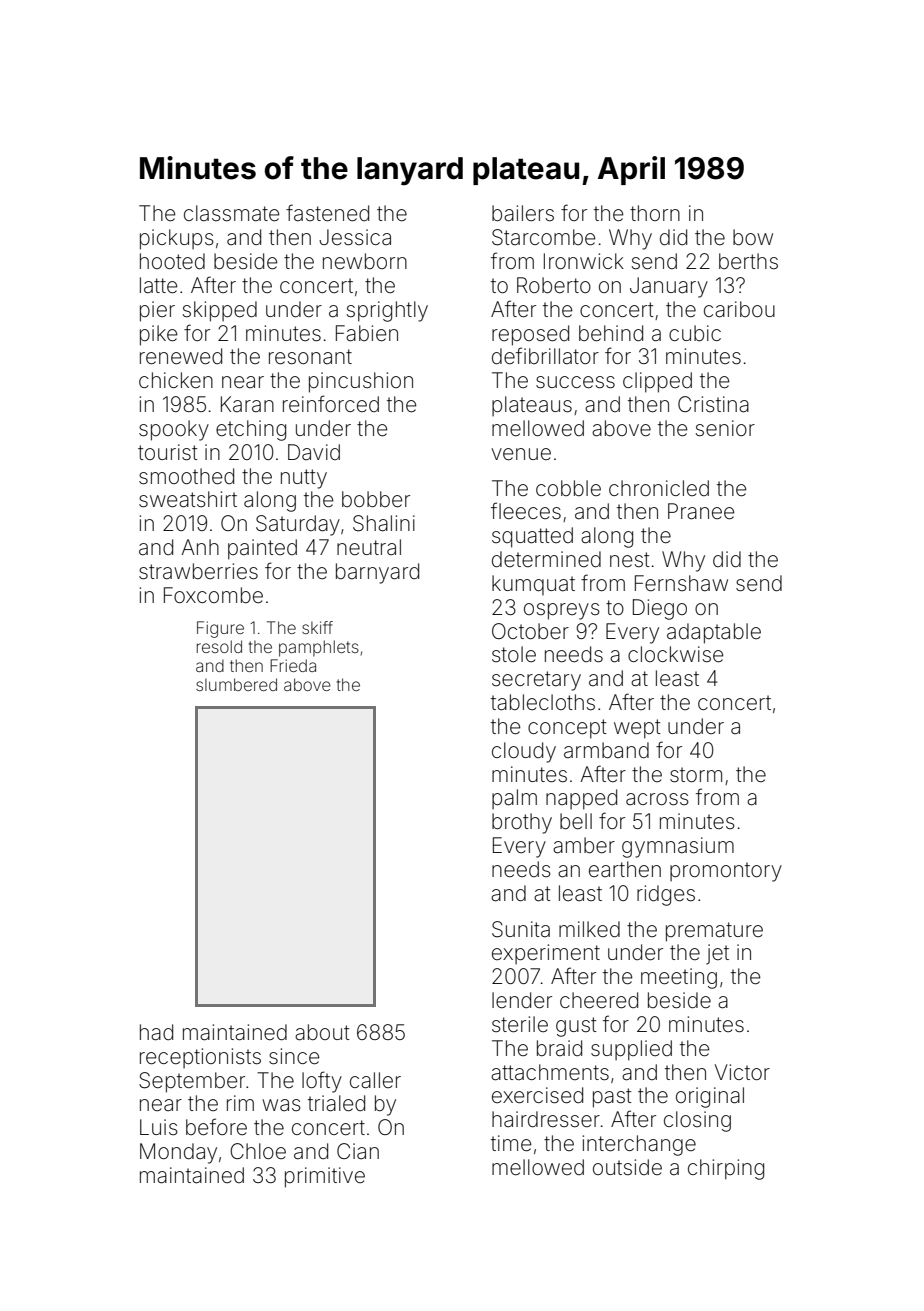 The image size is (924, 1311). What do you see at coordinates (188, 499) in the screenshot?
I see `sweatshirt` at bounding box center [188, 499].
